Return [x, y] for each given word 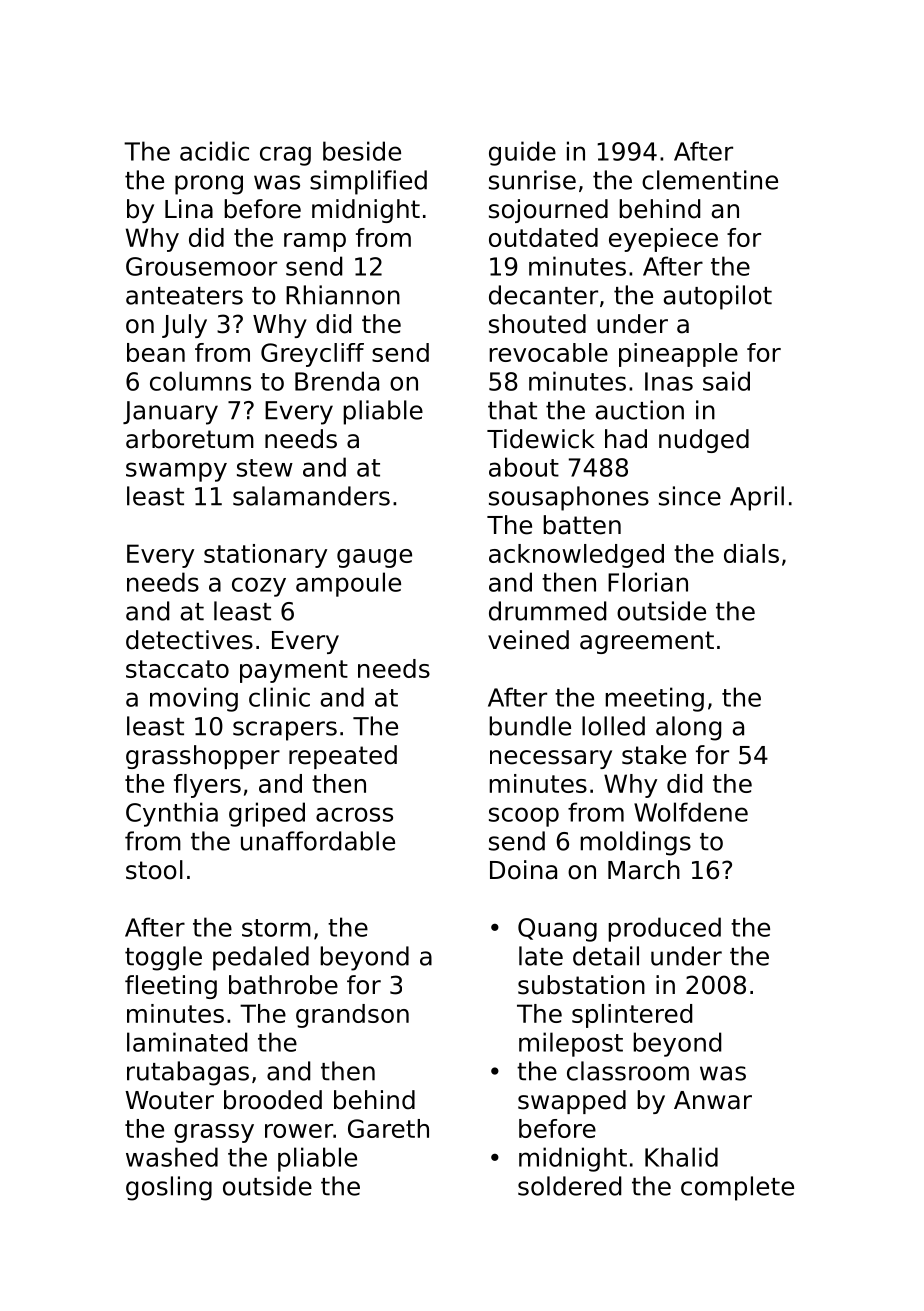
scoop [524, 817]
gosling [169, 1188]
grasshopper [203, 757]
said [726, 381]
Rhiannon [343, 295]
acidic [214, 151]
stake [654, 755]
